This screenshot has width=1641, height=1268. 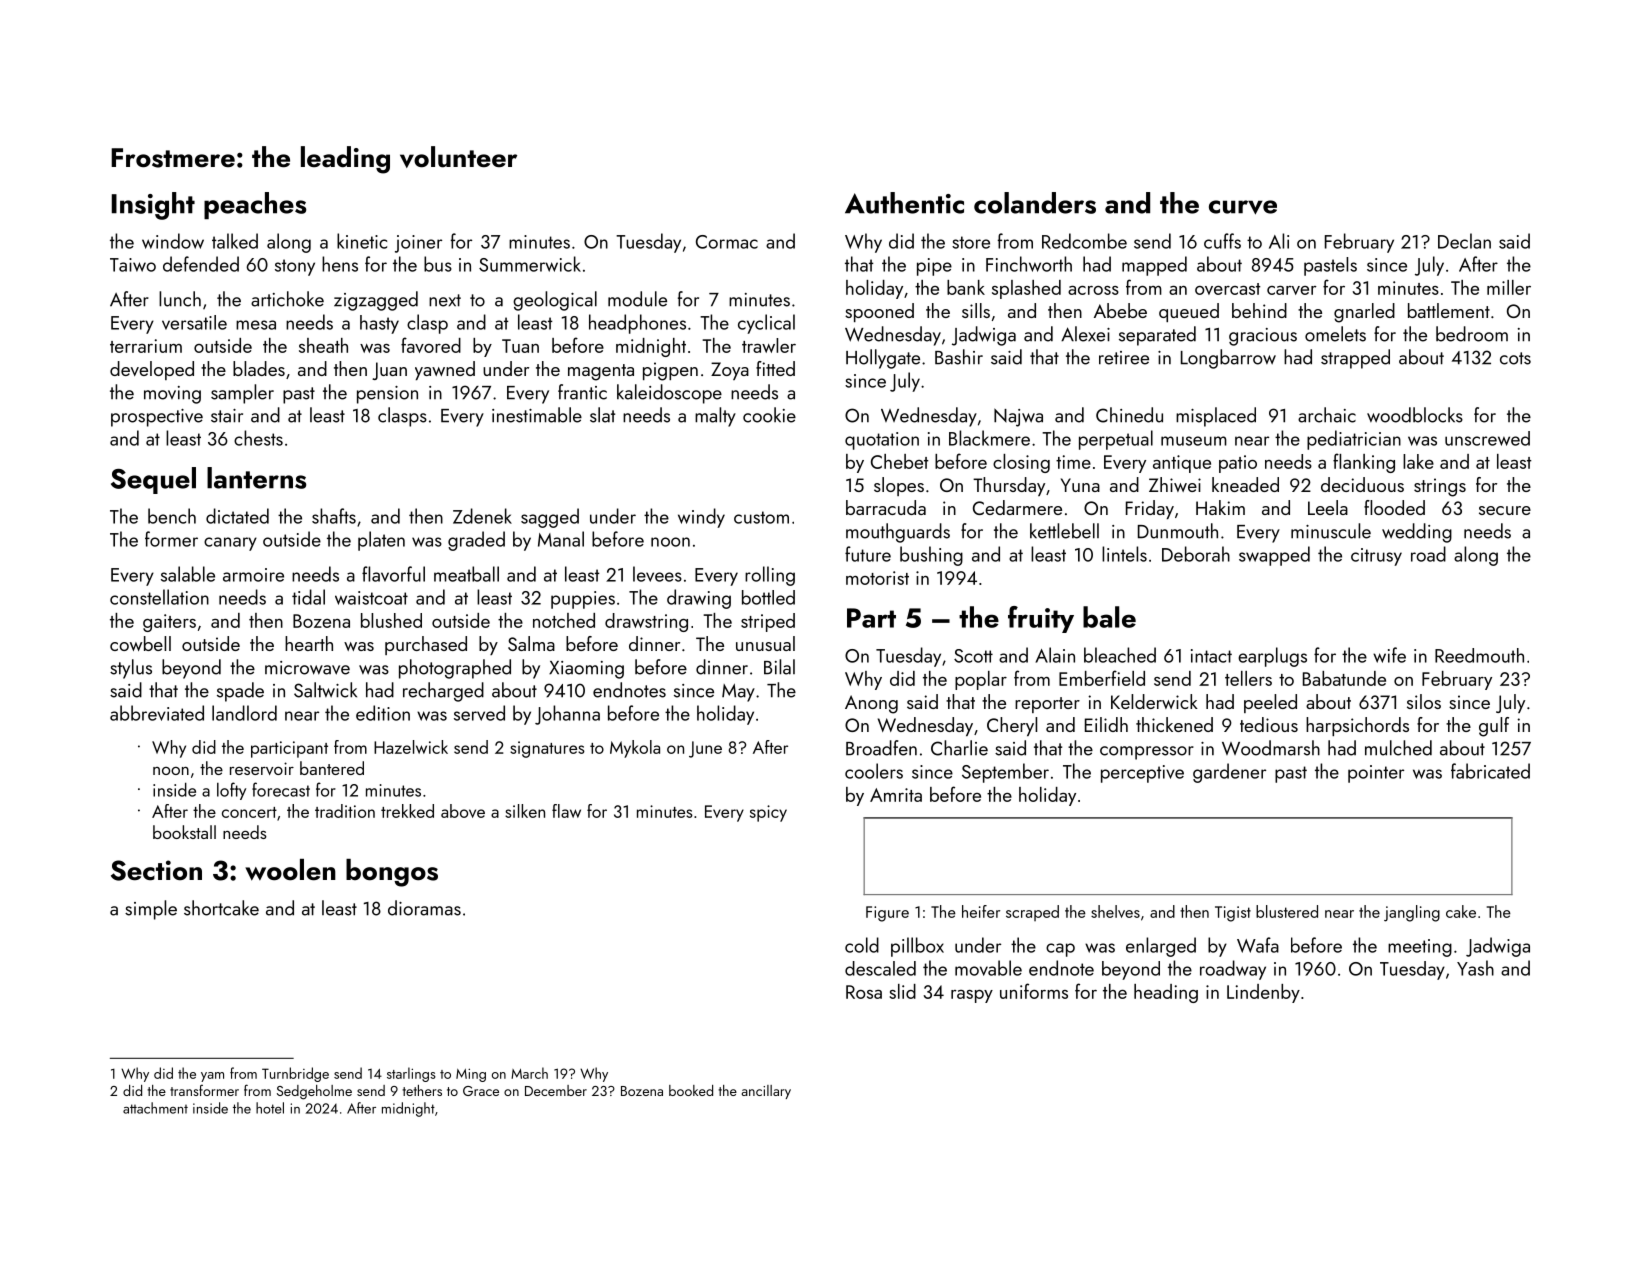 I want to click on poplar, so click(x=981, y=680).
